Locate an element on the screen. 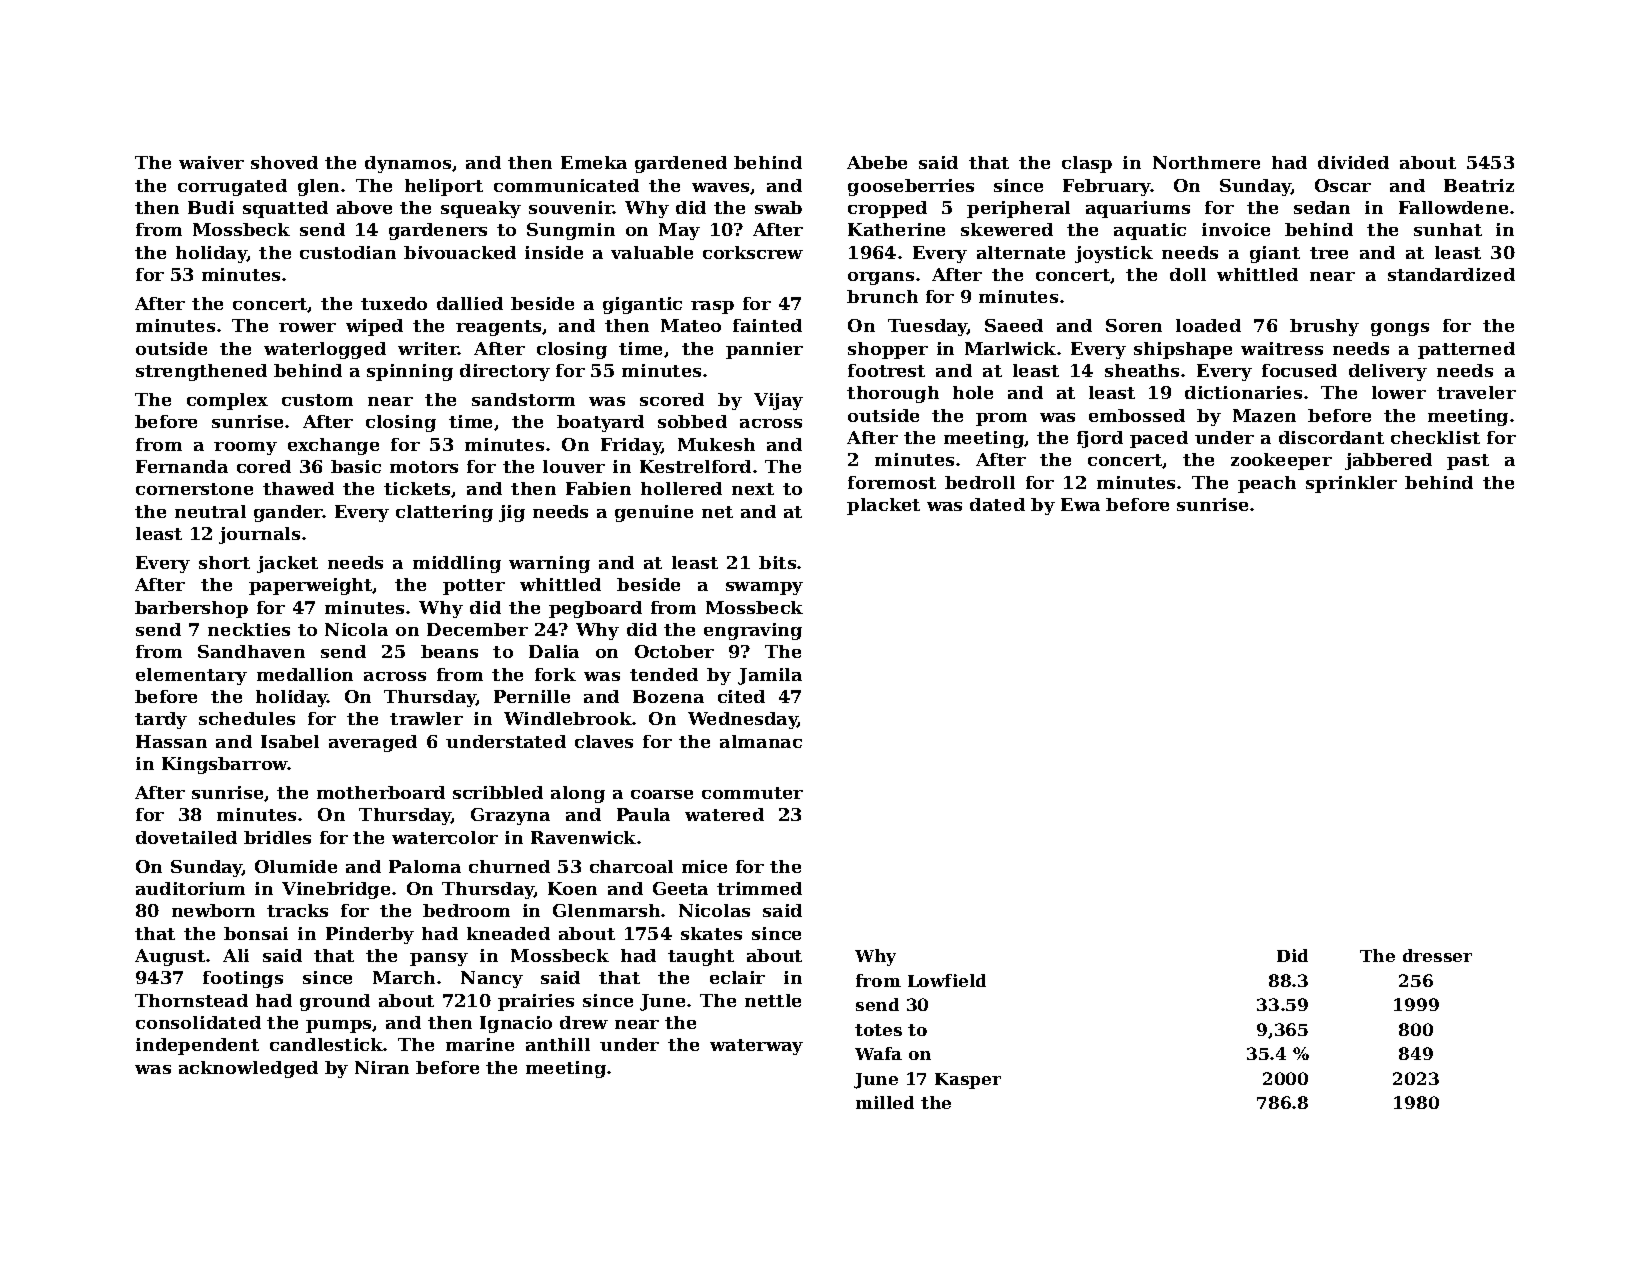 This screenshot has width=1651, height=1276. joystick is located at coordinates (1114, 254).
